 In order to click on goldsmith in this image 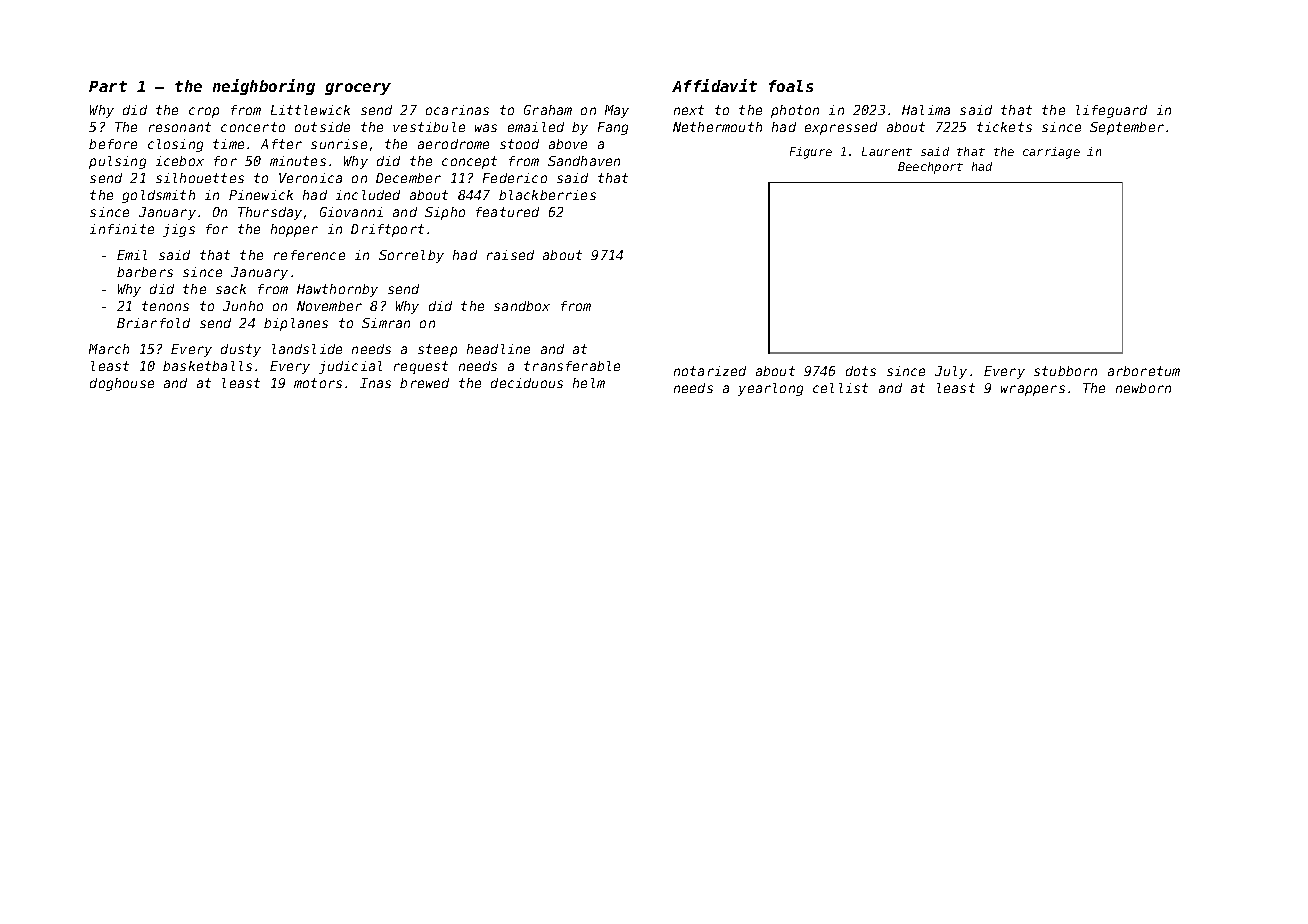, I will do `click(158, 196)`.
